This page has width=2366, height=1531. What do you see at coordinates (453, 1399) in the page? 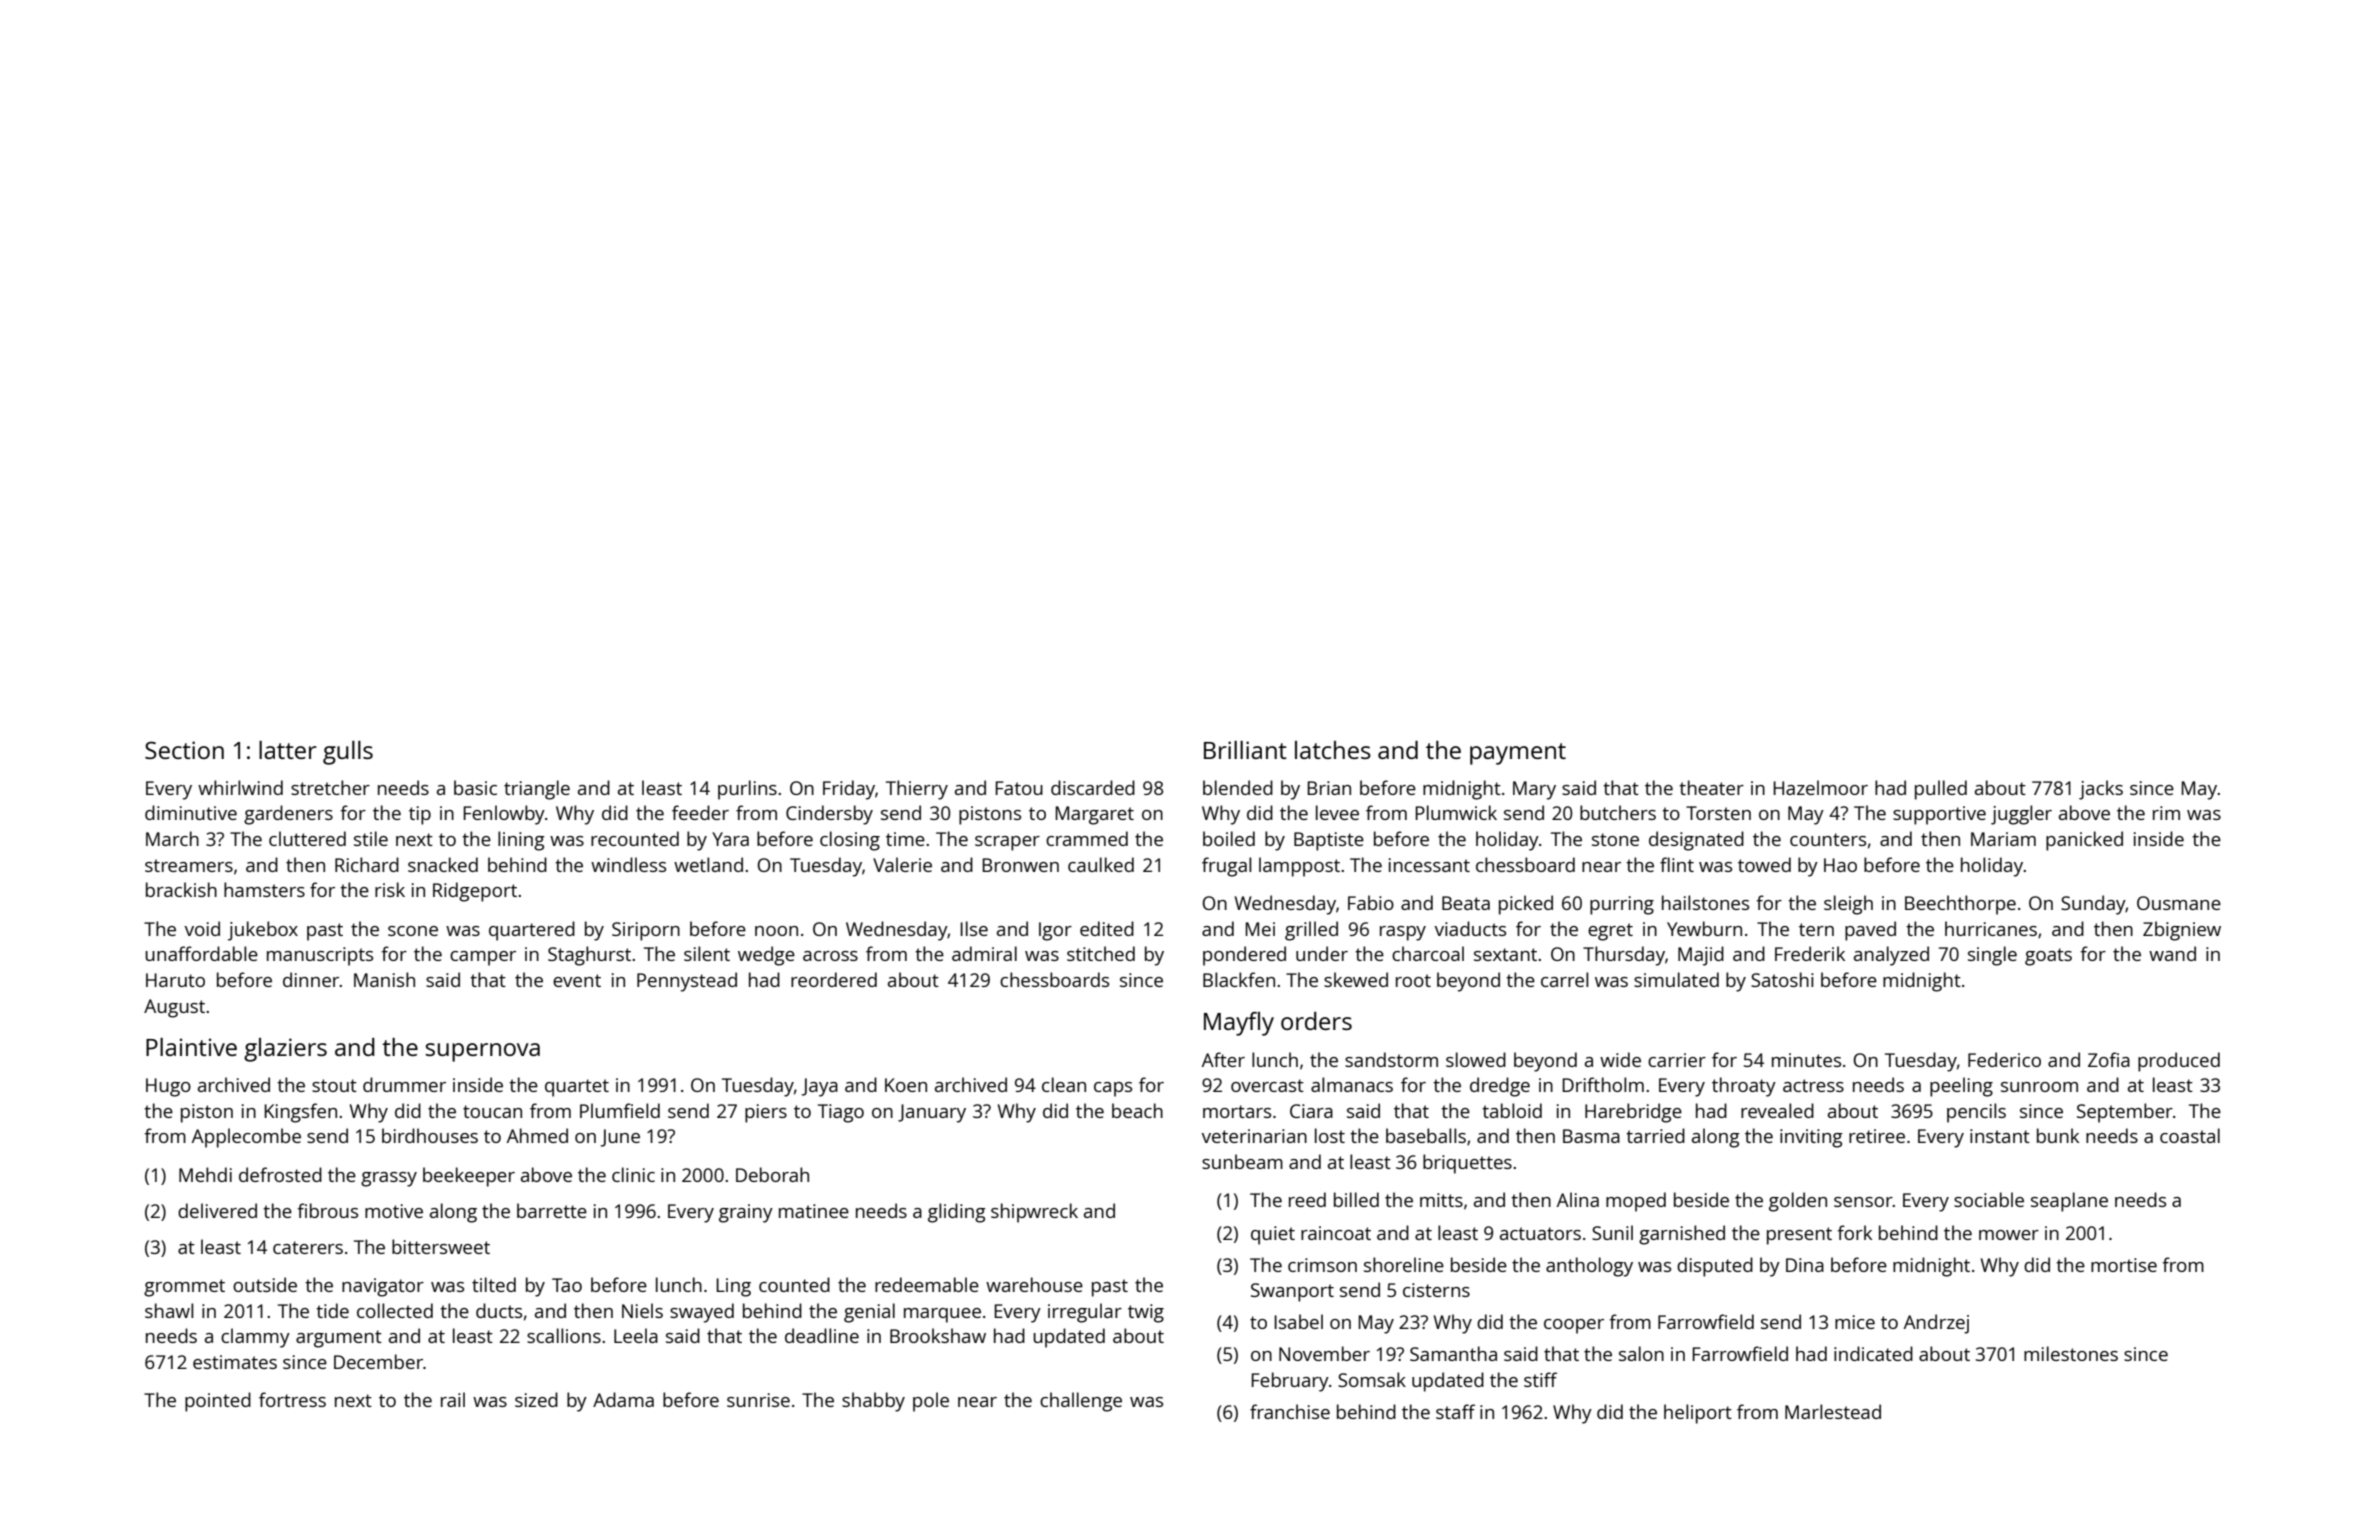
I see `rail` at bounding box center [453, 1399].
